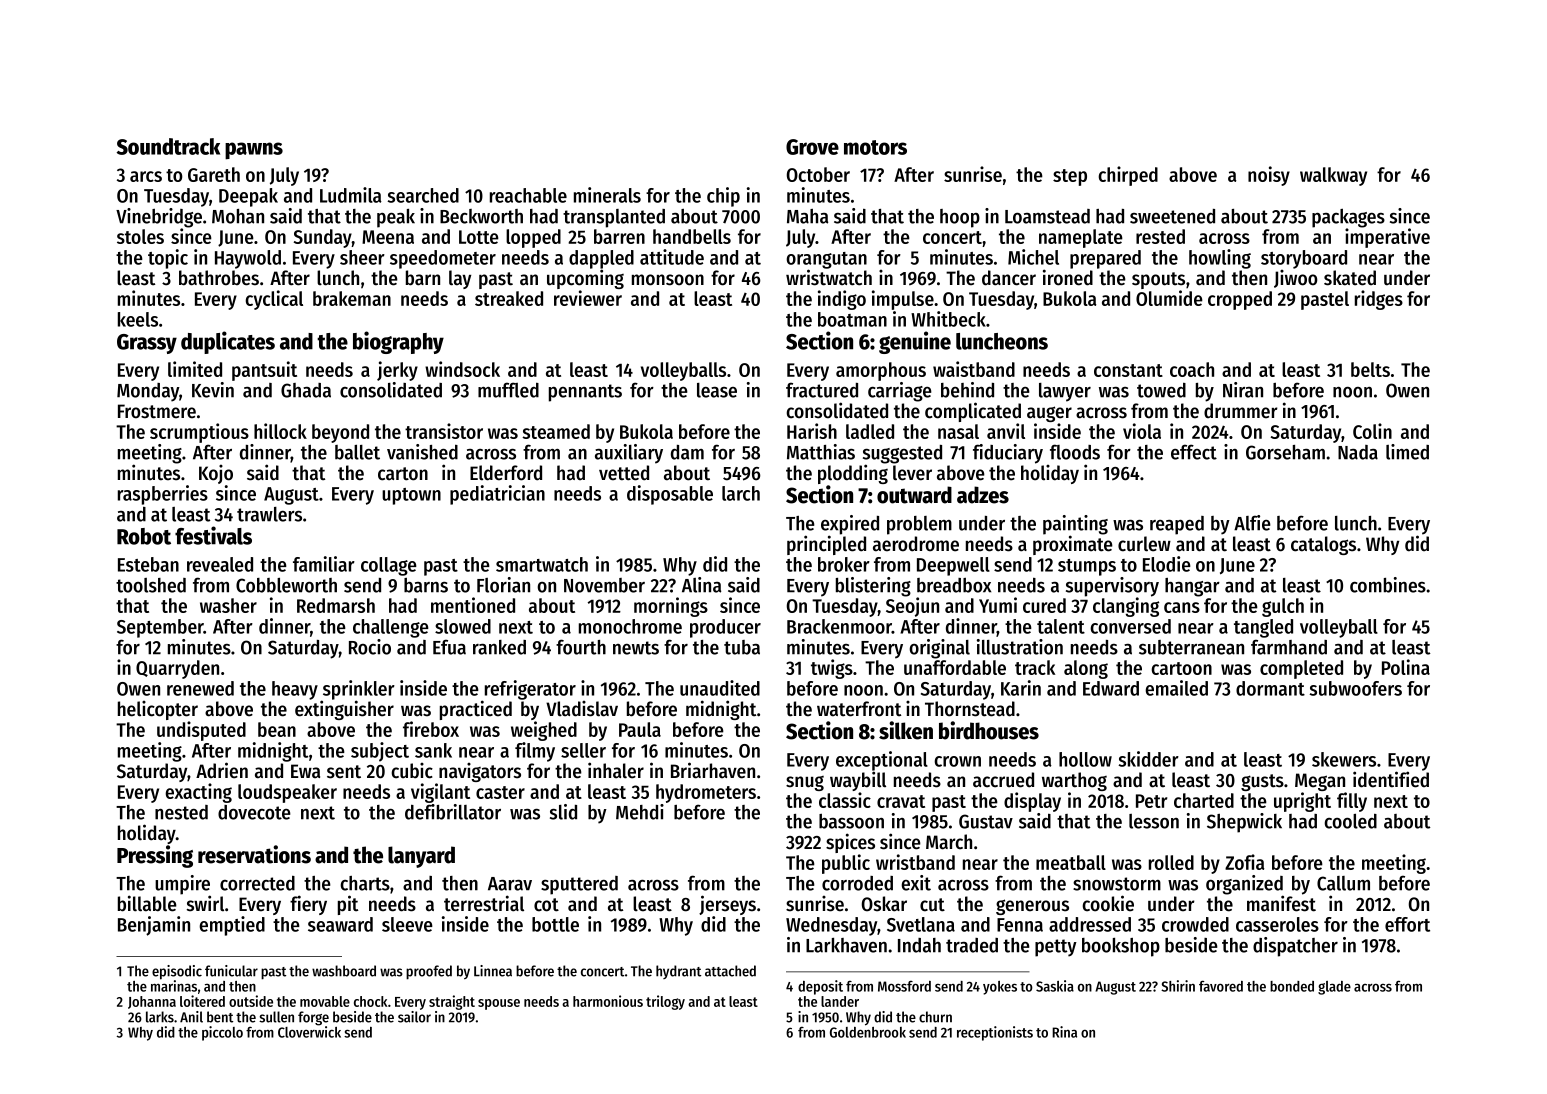 The image size is (1547, 1094). I want to click on storyboard, so click(1304, 259).
